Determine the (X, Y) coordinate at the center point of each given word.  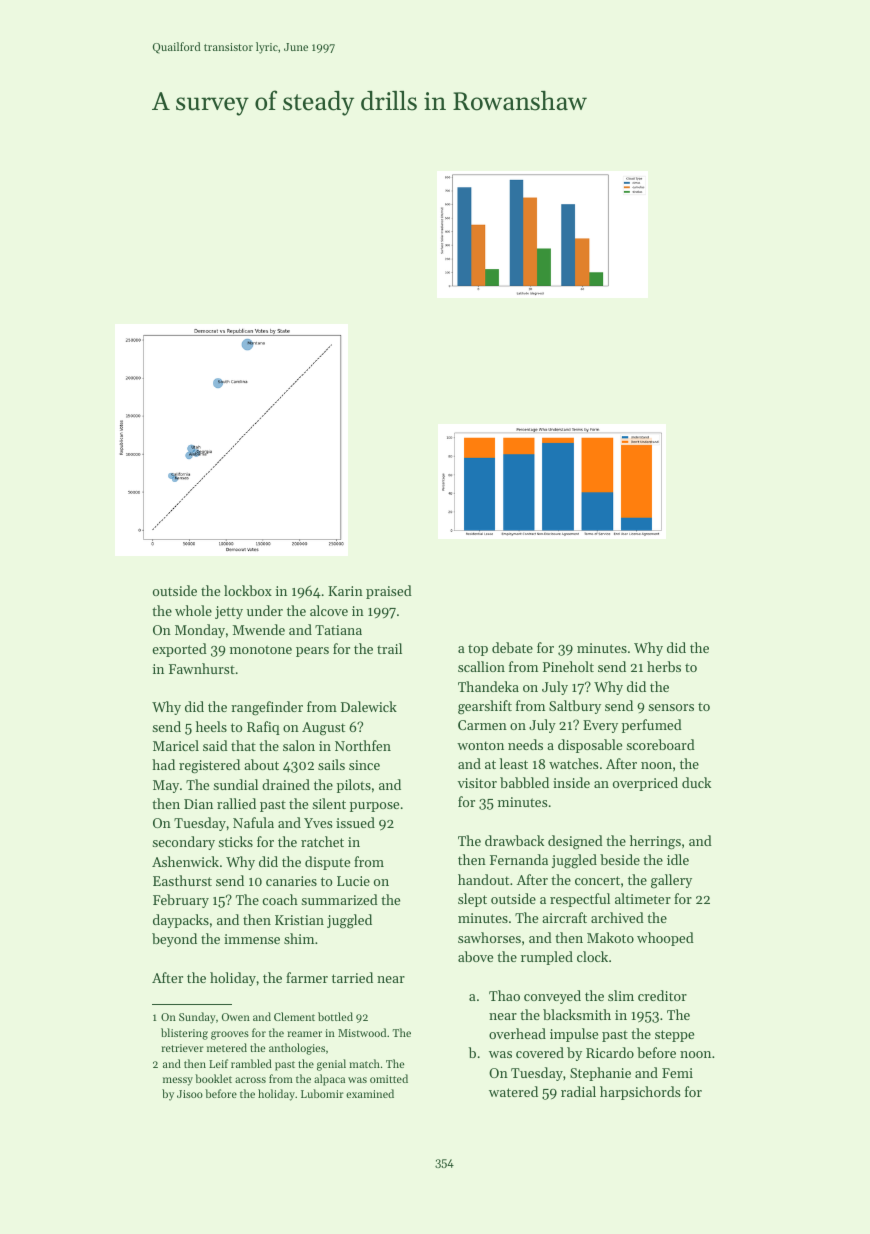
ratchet (322, 841)
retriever (182, 1048)
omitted (389, 1078)
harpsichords (640, 1093)
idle (678, 859)
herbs (664, 666)
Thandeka (488, 686)
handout (483, 879)
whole (193, 610)
